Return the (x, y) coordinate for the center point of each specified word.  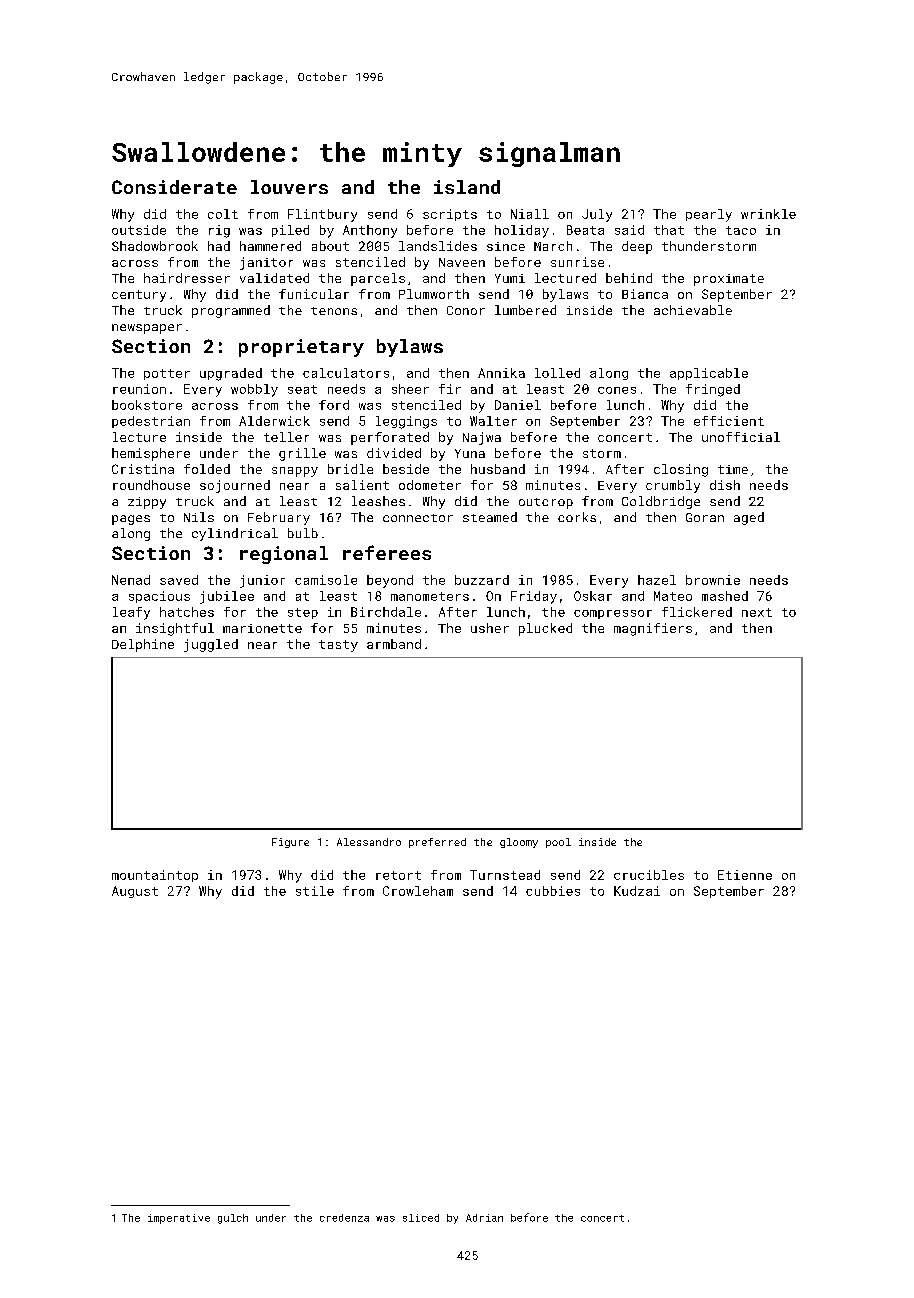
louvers (289, 187)
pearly (709, 215)
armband (394, 644)
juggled (211, 645)
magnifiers (653, 629)
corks (577, 517)
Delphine (143, 645)
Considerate (174, 187)
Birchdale (386, 612)
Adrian (484, 1218)
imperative (179, 1219)
